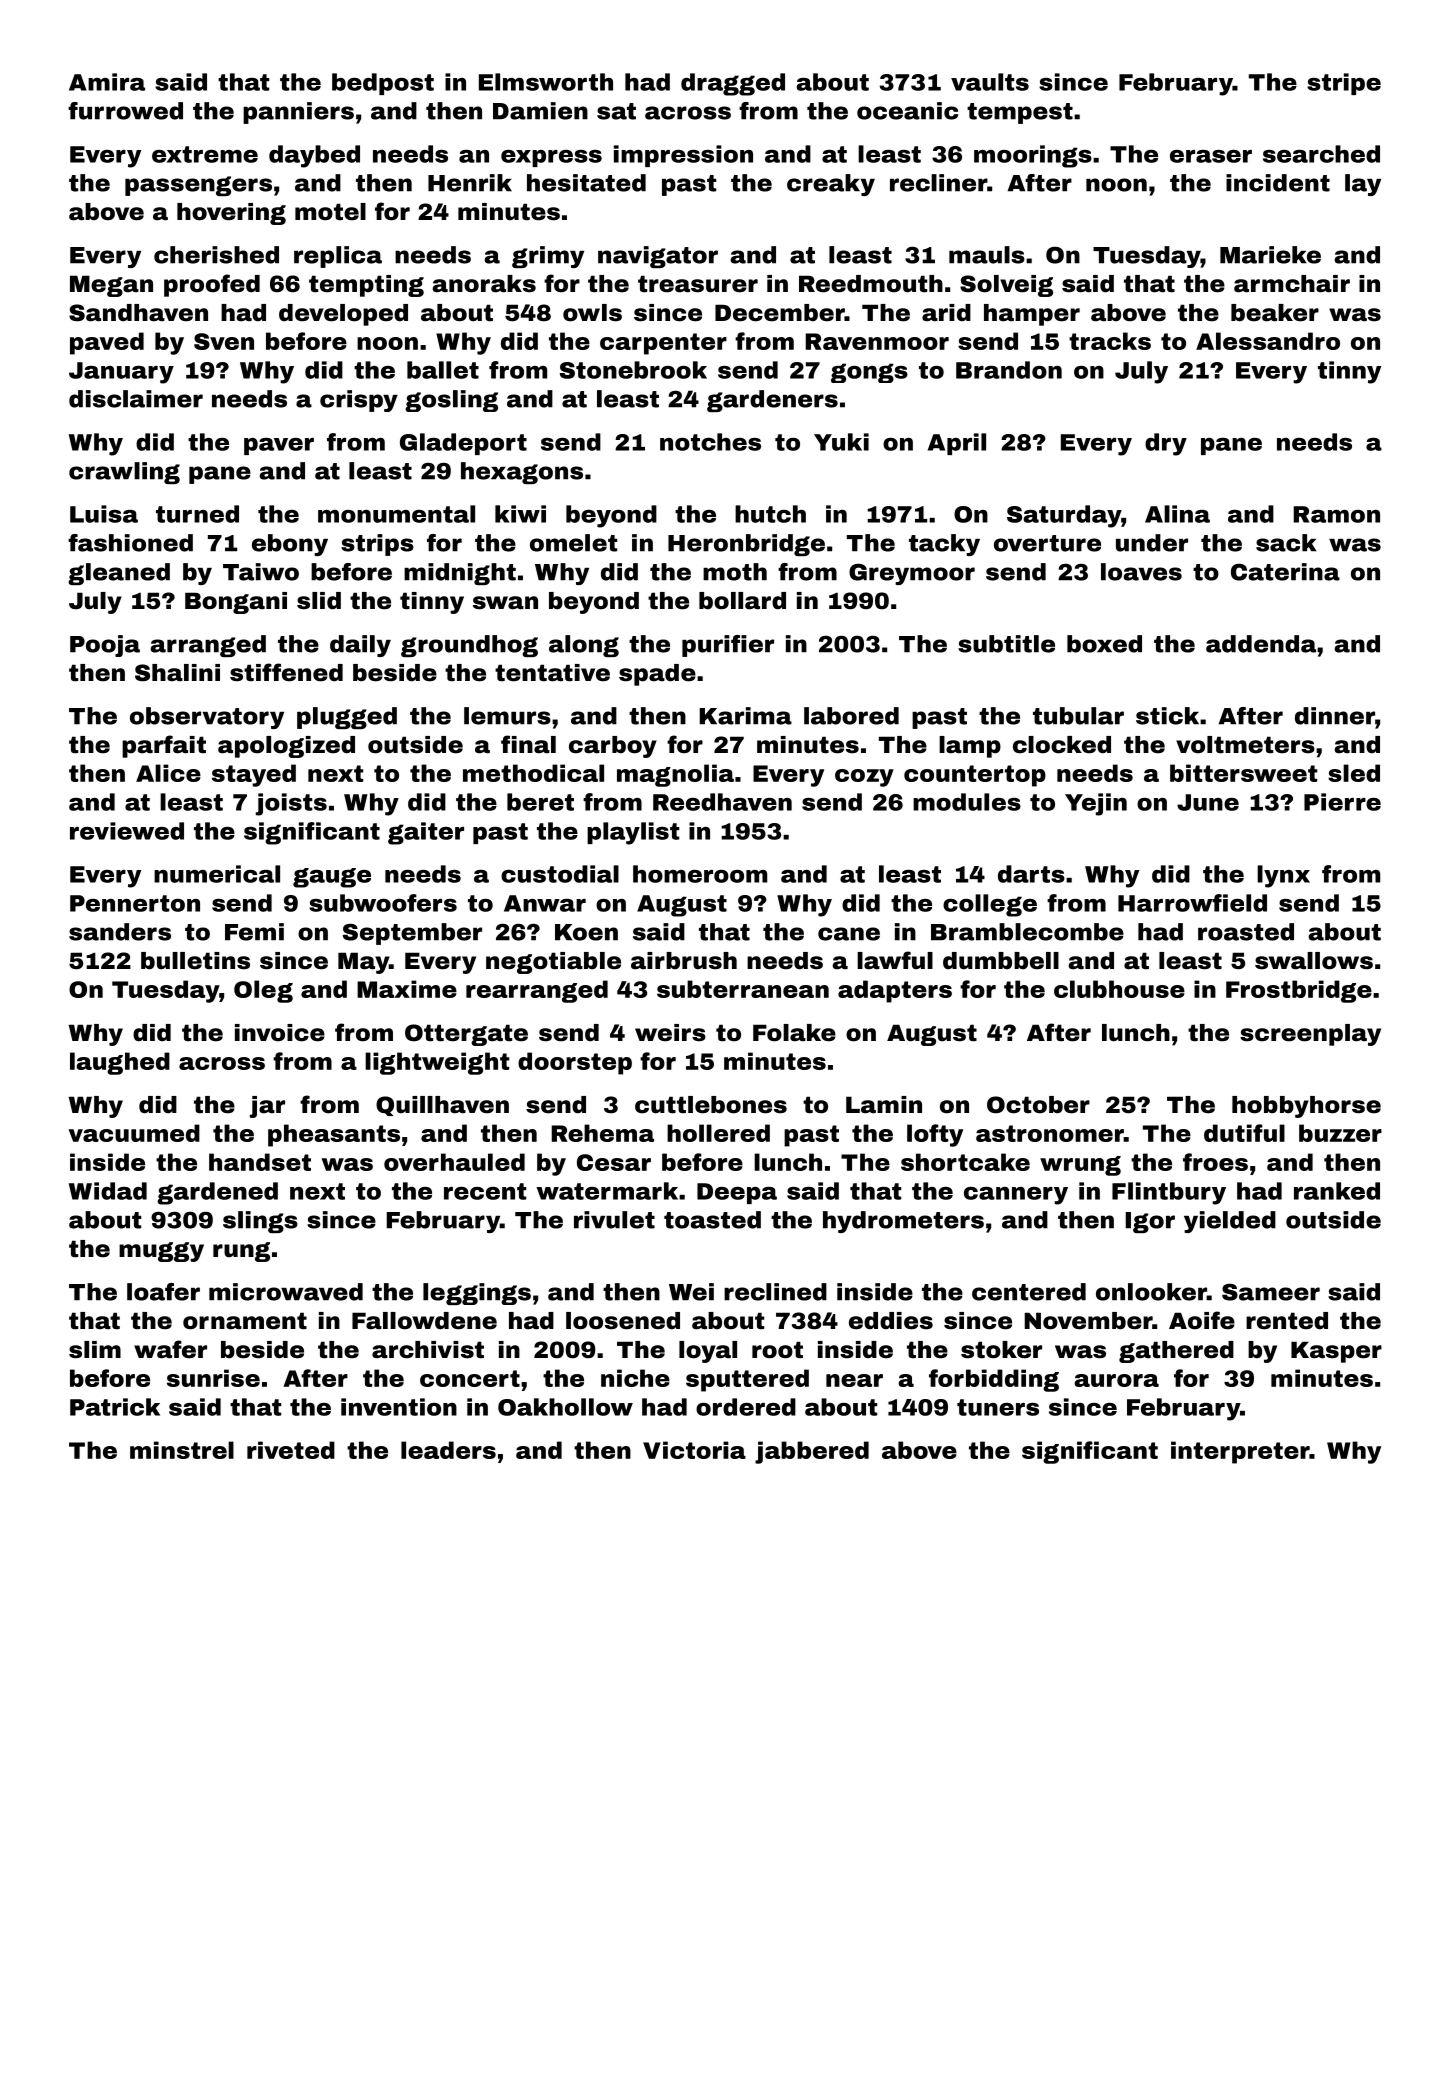 The height and width of the page is (2100, 1450). I want to click on Pierre, so click(1342, 802).
